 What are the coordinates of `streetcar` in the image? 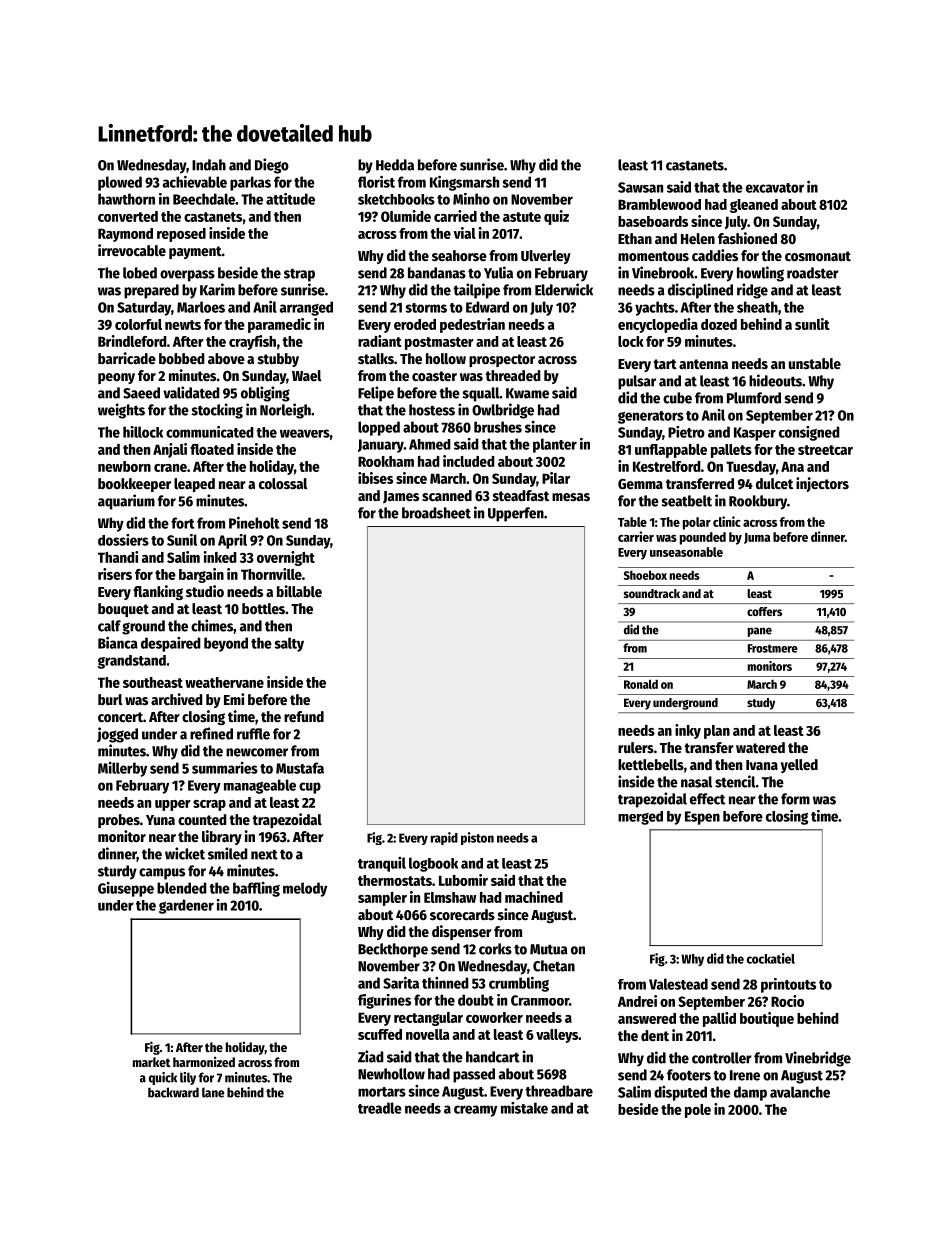 It's located at (825, 450).
